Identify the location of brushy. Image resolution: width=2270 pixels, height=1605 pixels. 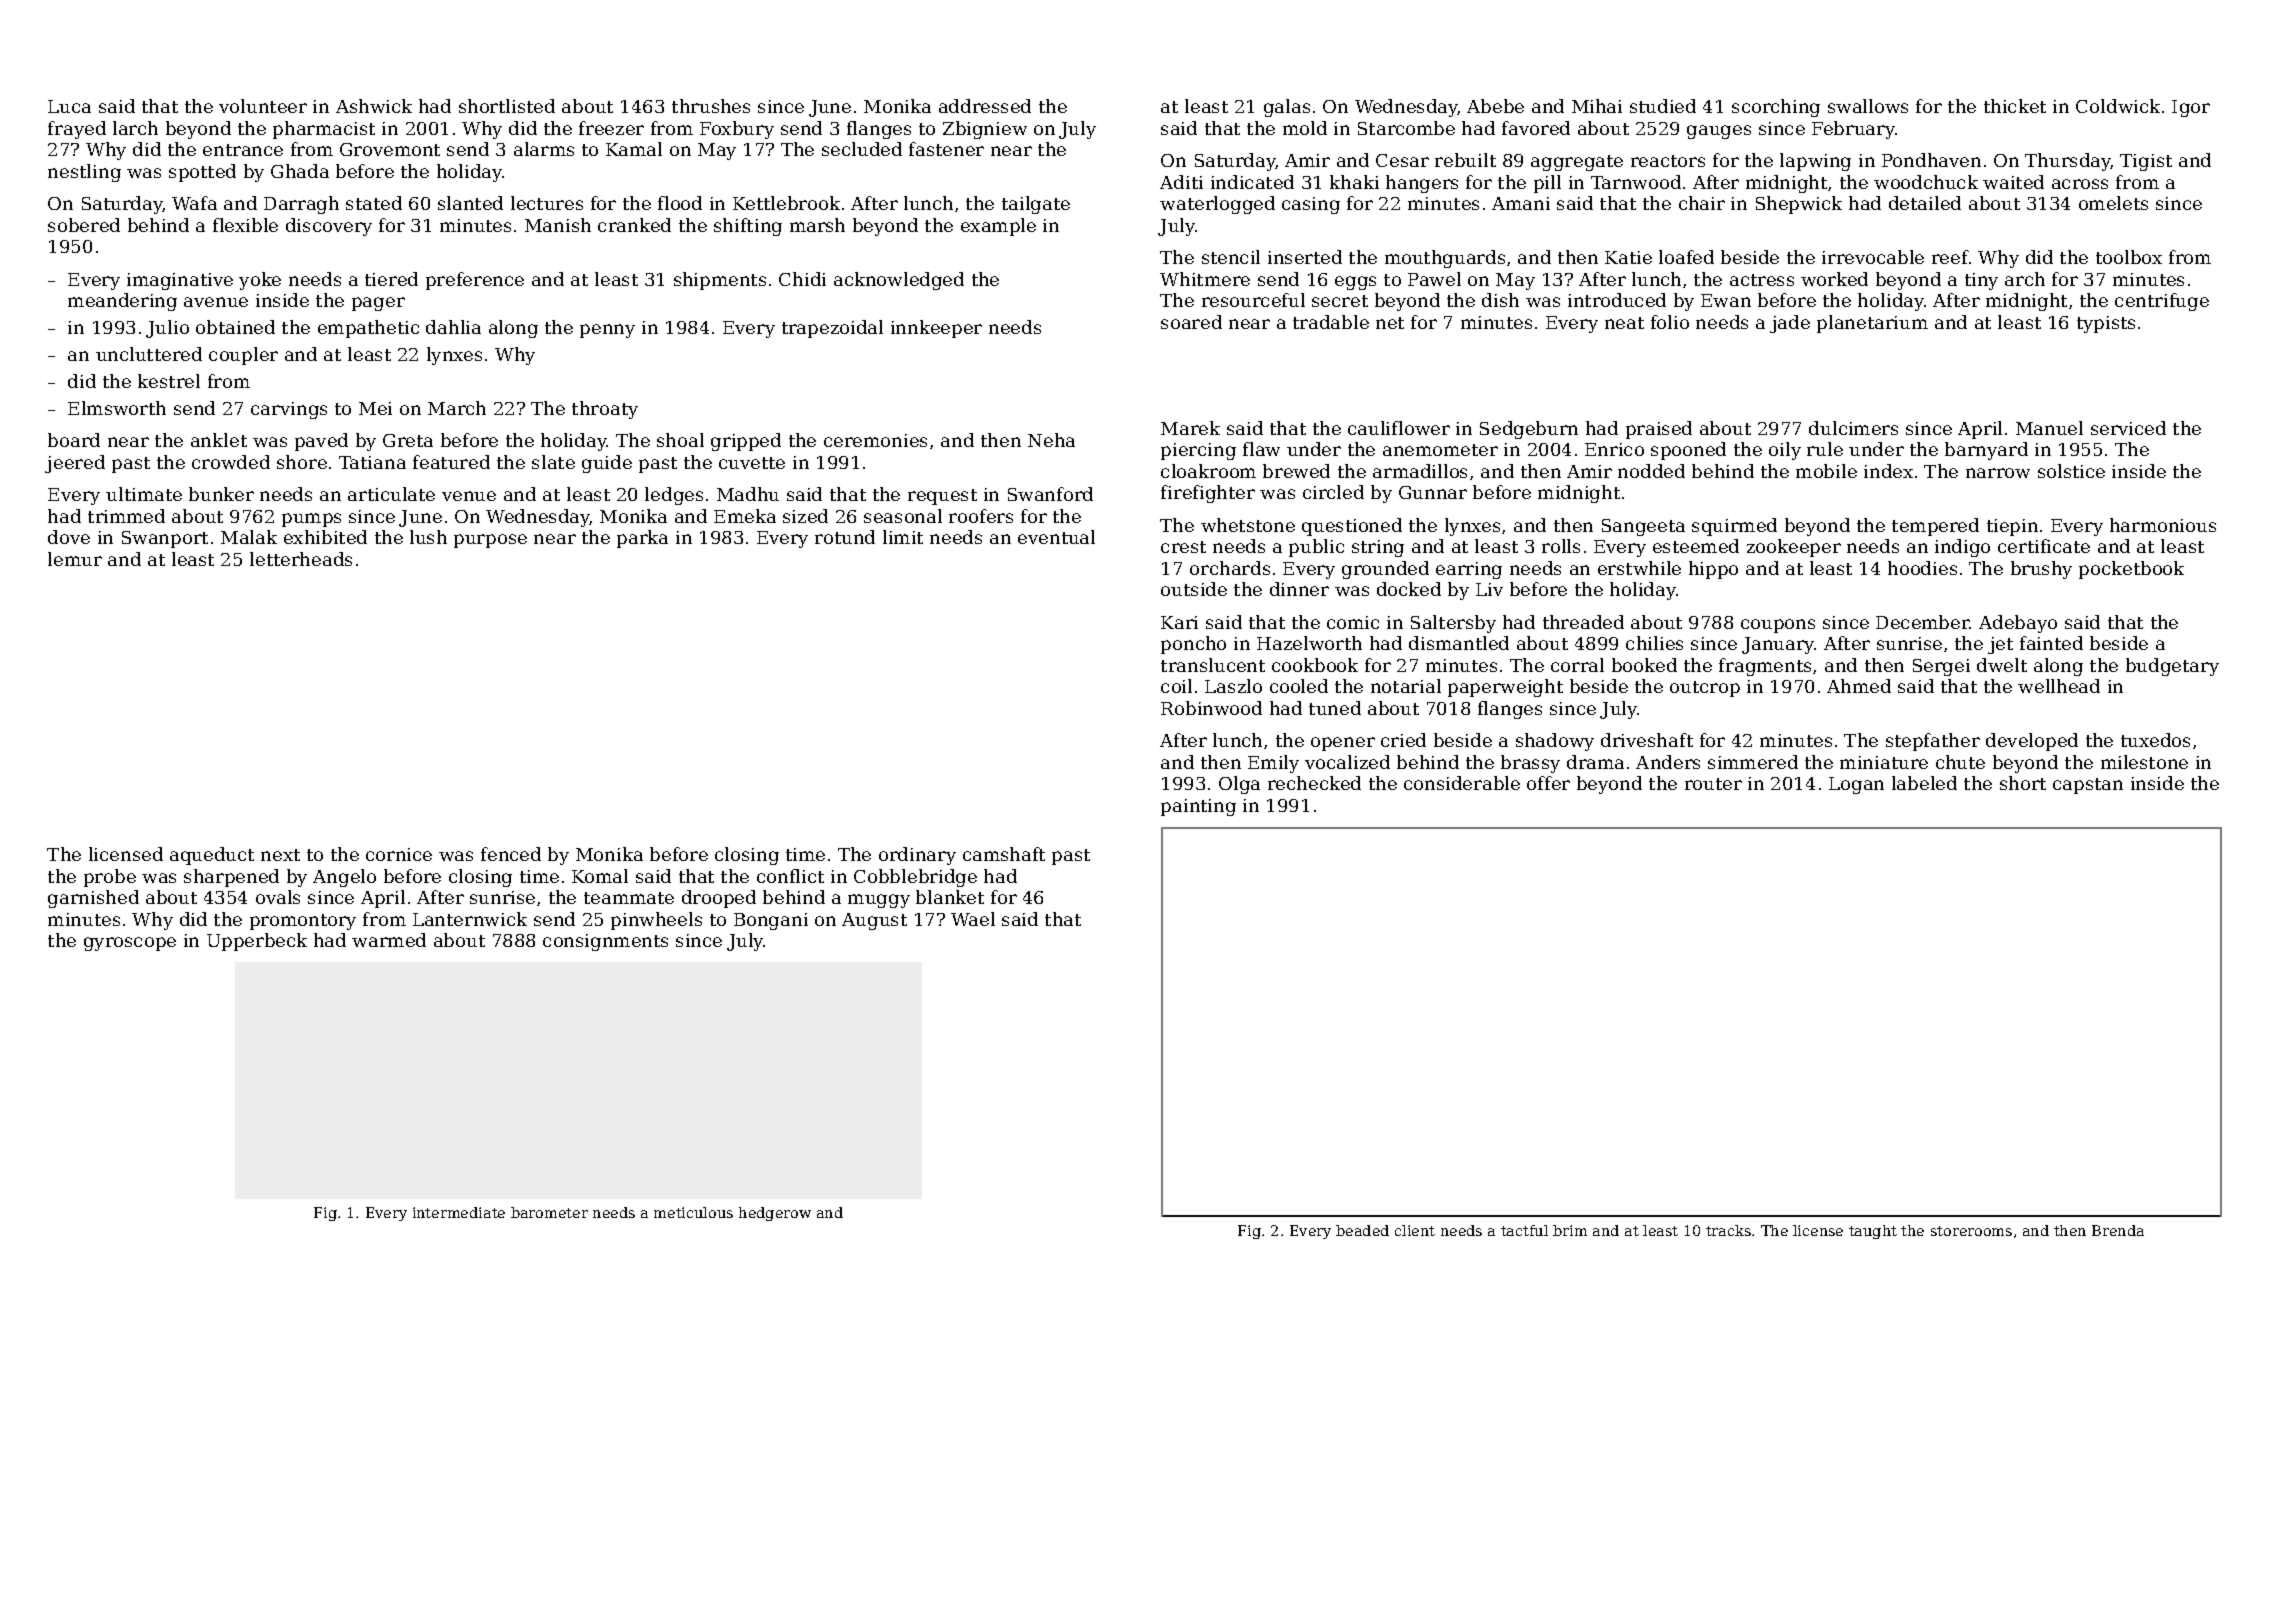
(2041, 570).
